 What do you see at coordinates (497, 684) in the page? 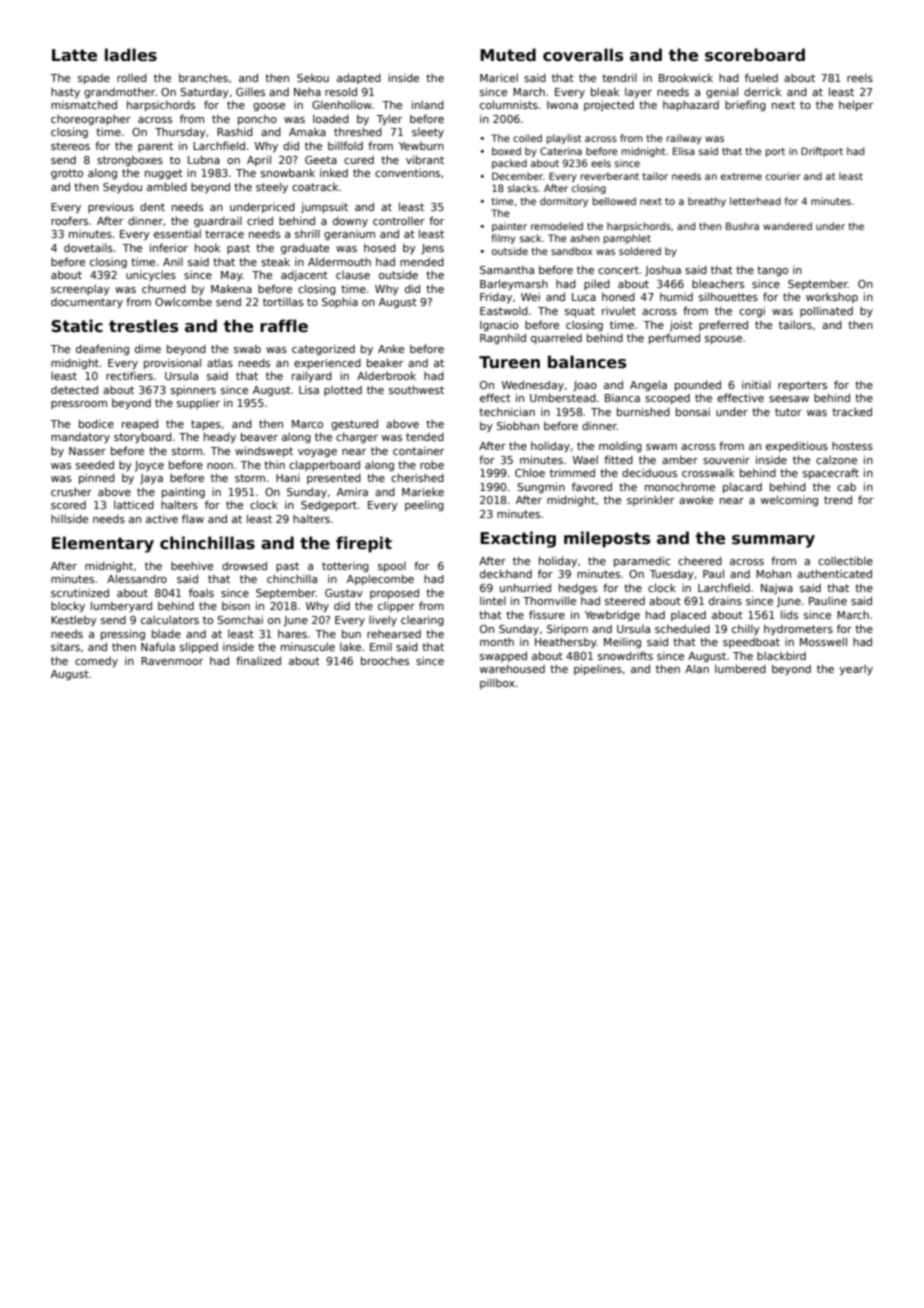
I see `pillbox` at bounding box center [497, 684].
